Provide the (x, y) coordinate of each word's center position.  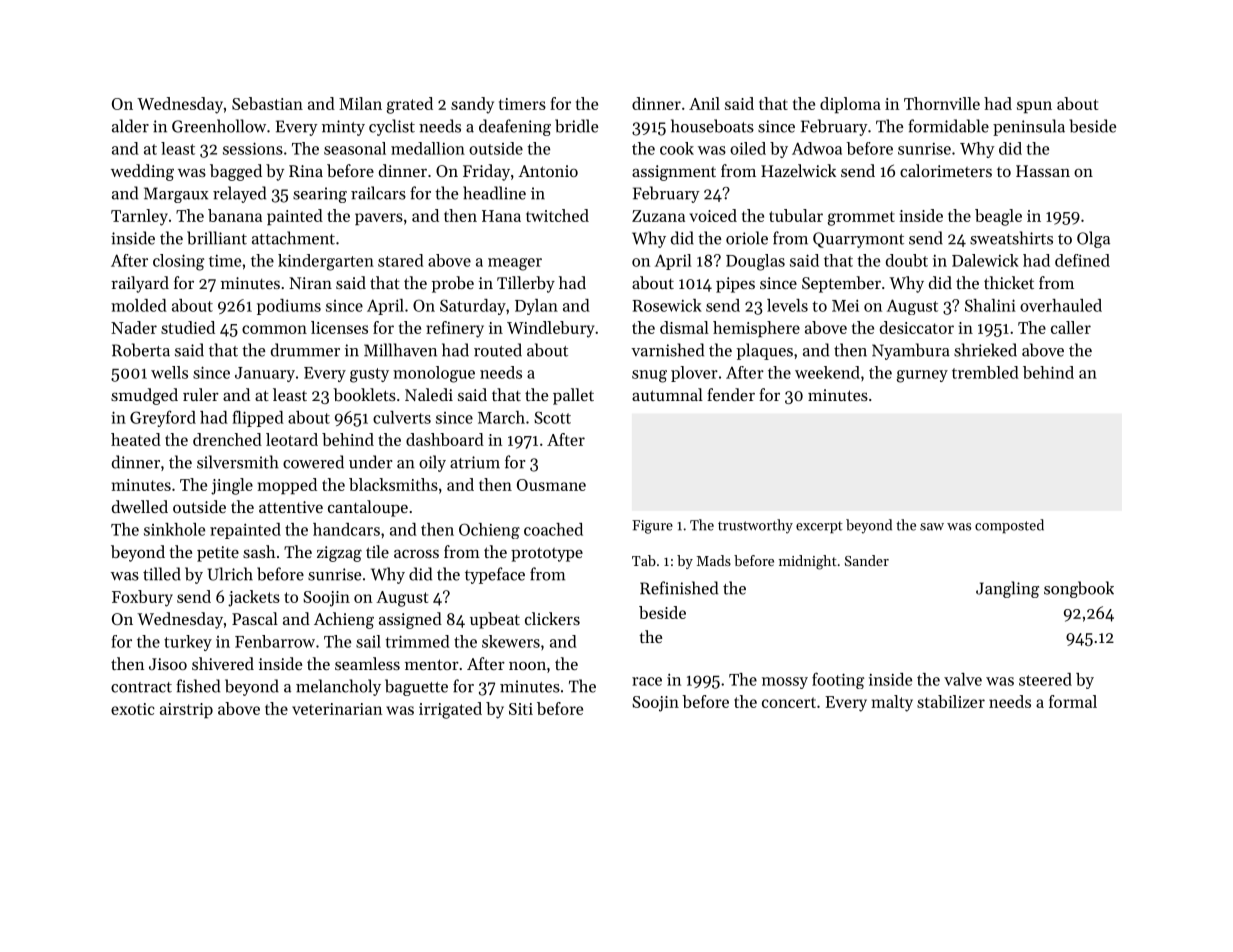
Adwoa (817, 148)
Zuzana (658, 216)
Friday (486, 172)
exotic (133, 709)
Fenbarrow (275, 641)
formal (1073, 701)
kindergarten (326, 262)
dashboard (445, 439)
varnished (667, 350)
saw (932, 527)
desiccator (917, 327)
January (265, 374)
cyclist (392, 127)
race (647, 681)
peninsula (1029, 127)
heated (136, 439)
